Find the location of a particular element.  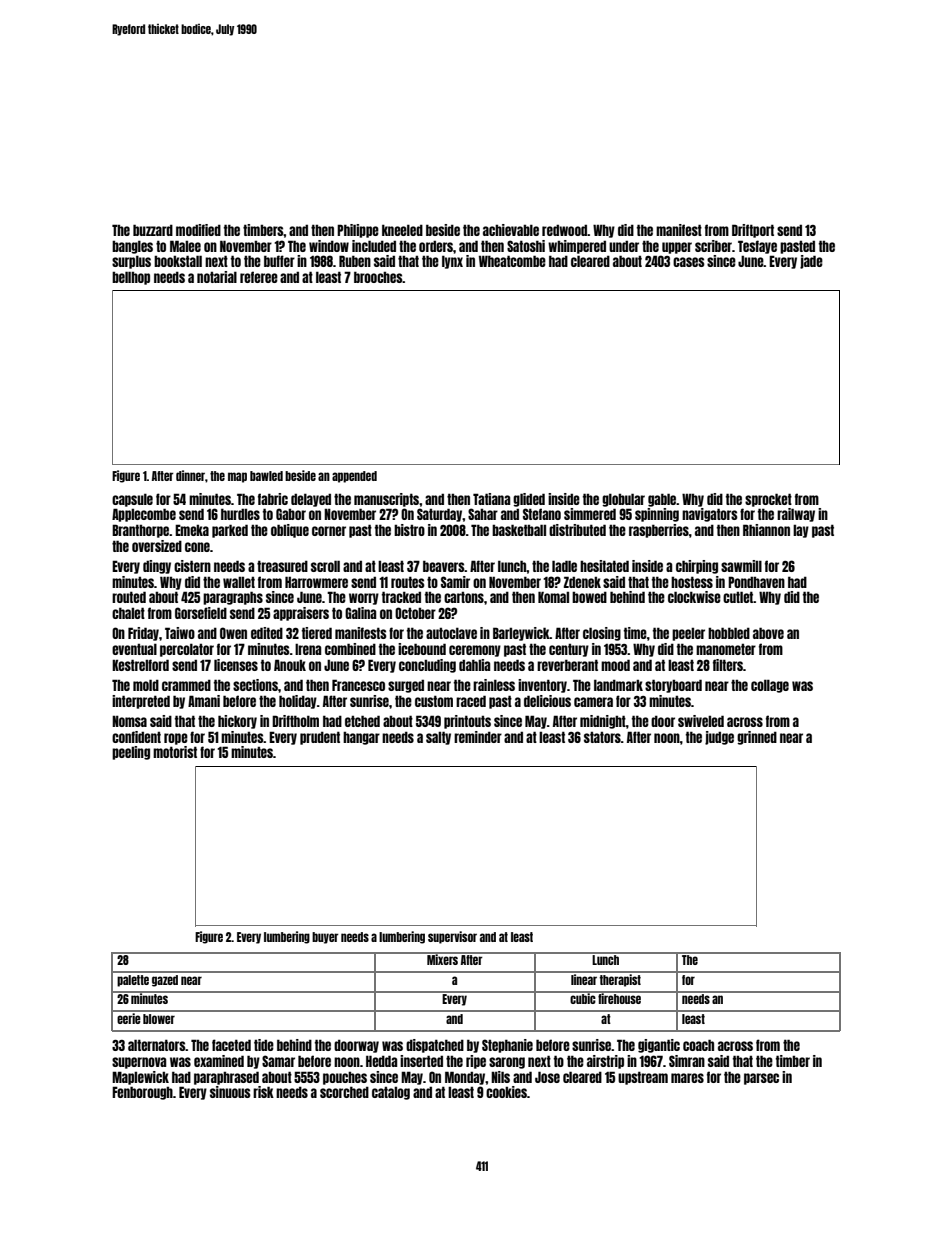

kneeled is located at coordinates (402, 230).
